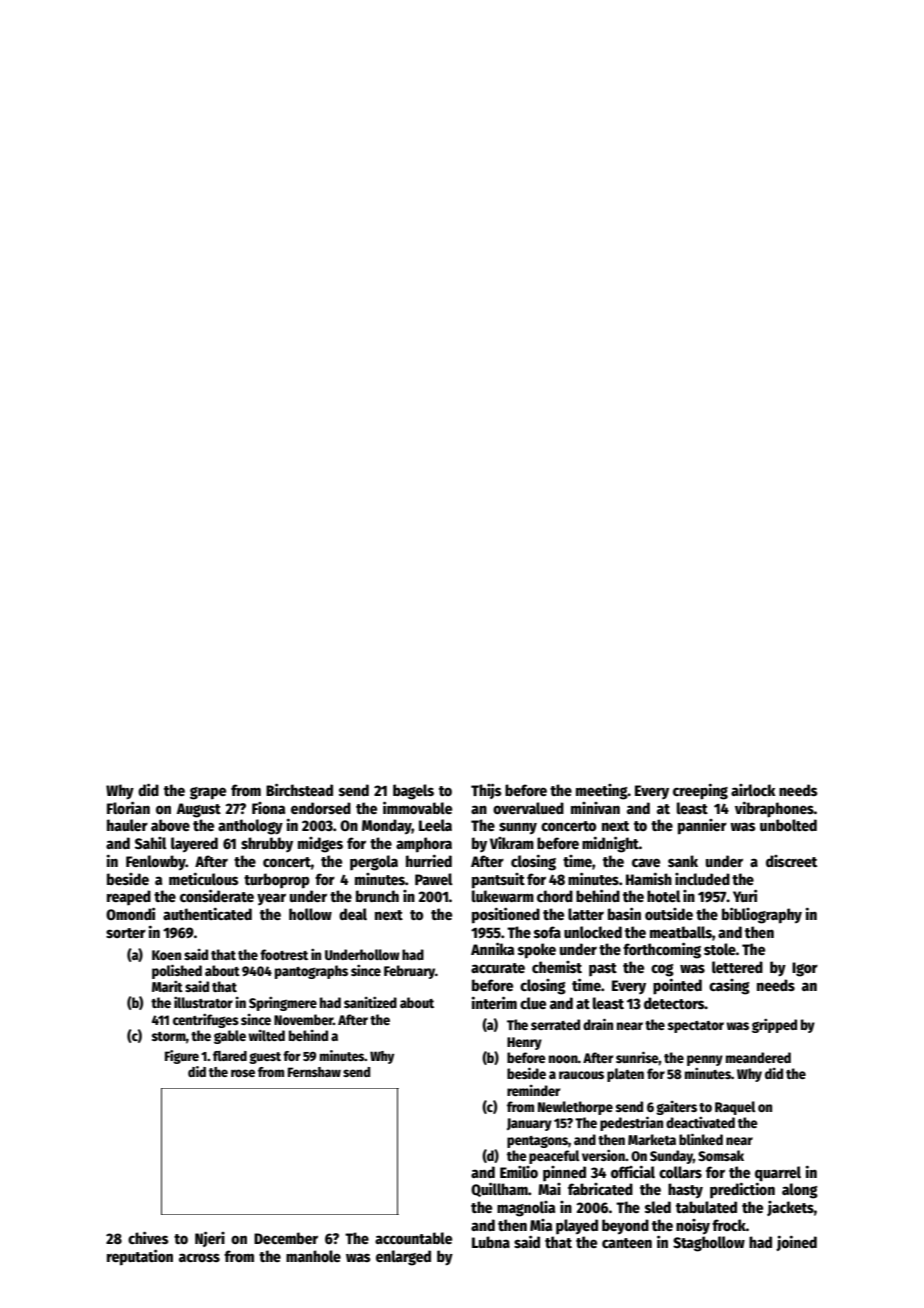 The image size is (924, 1308). What do you see at coordinates (547, 932) in the page?
I see `sofa` at bounding box center [547, 932].
